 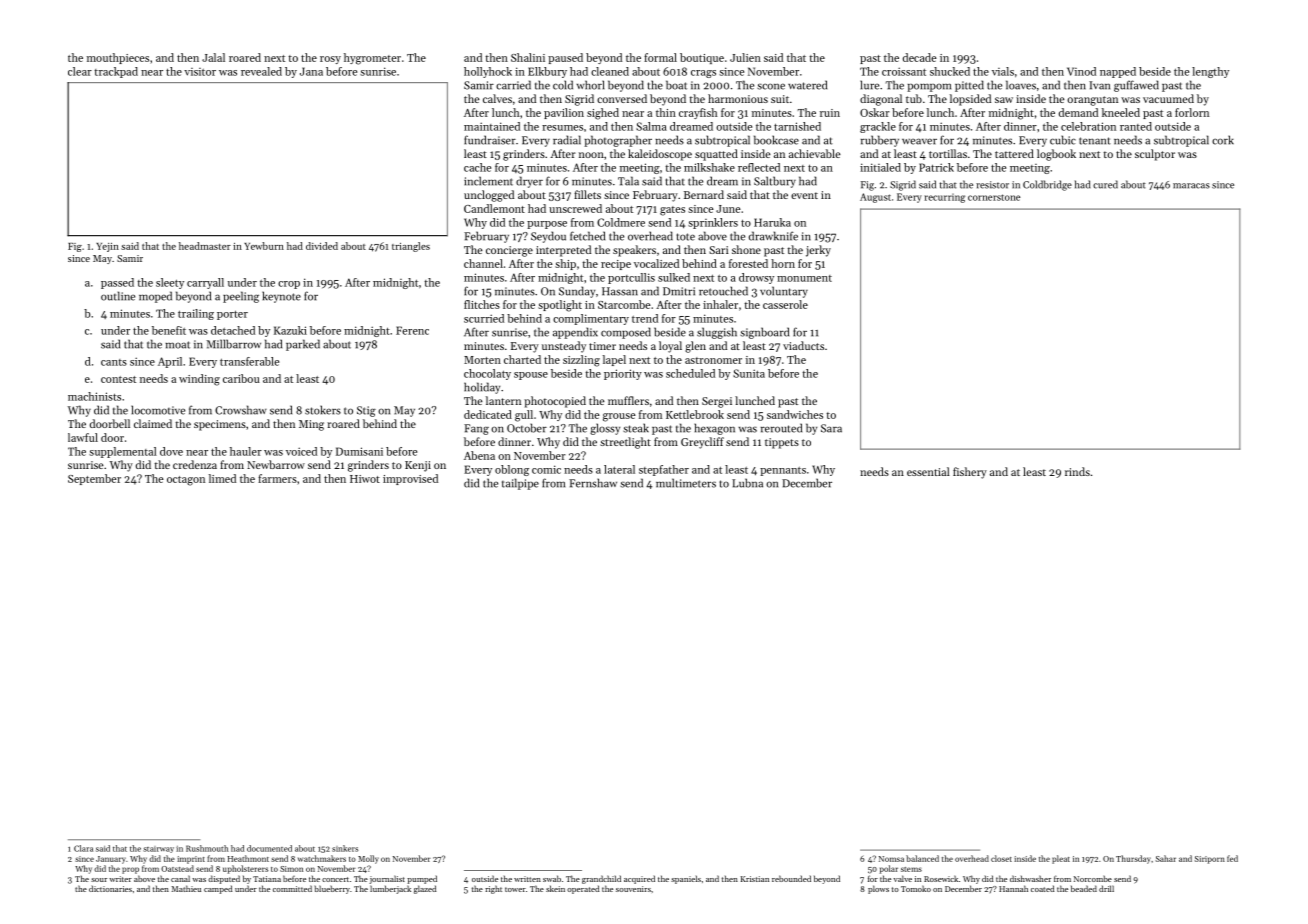 What do you see at coordinates (565, 58) in the image?
I see `paused` at bounding box center [565, 58].
